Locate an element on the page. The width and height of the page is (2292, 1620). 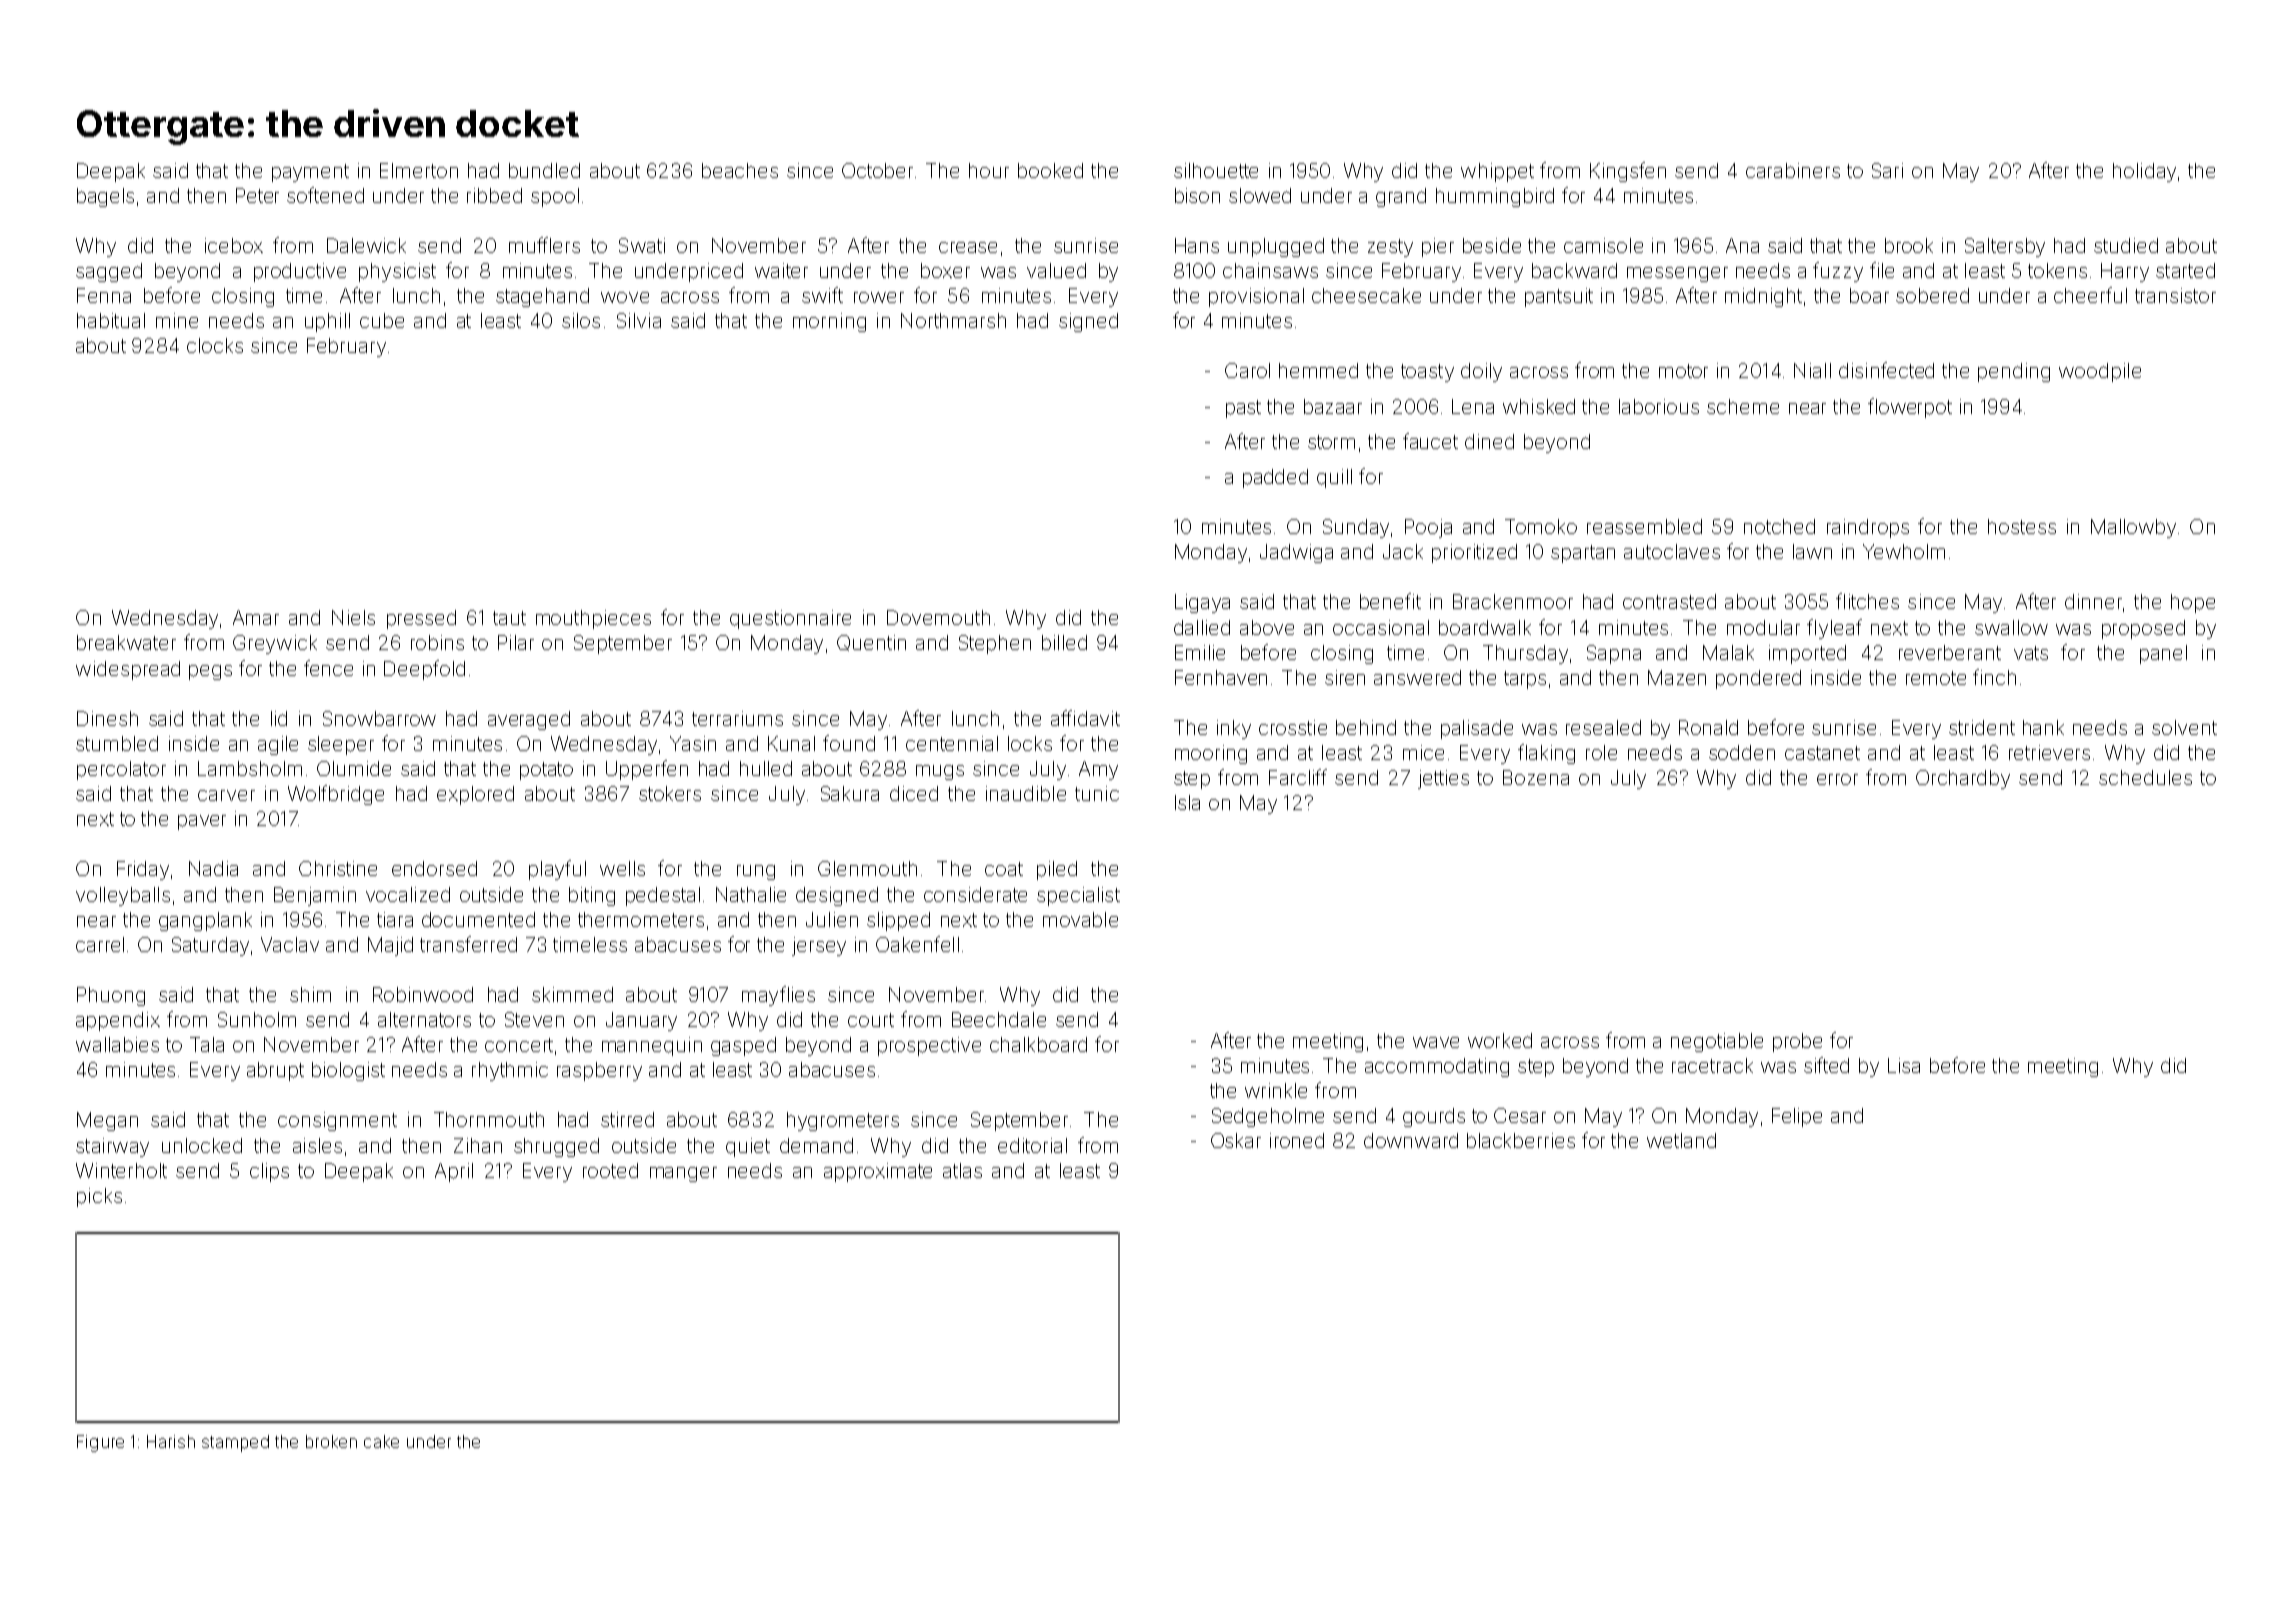
stamped is located at coordinates (235, 1443).
